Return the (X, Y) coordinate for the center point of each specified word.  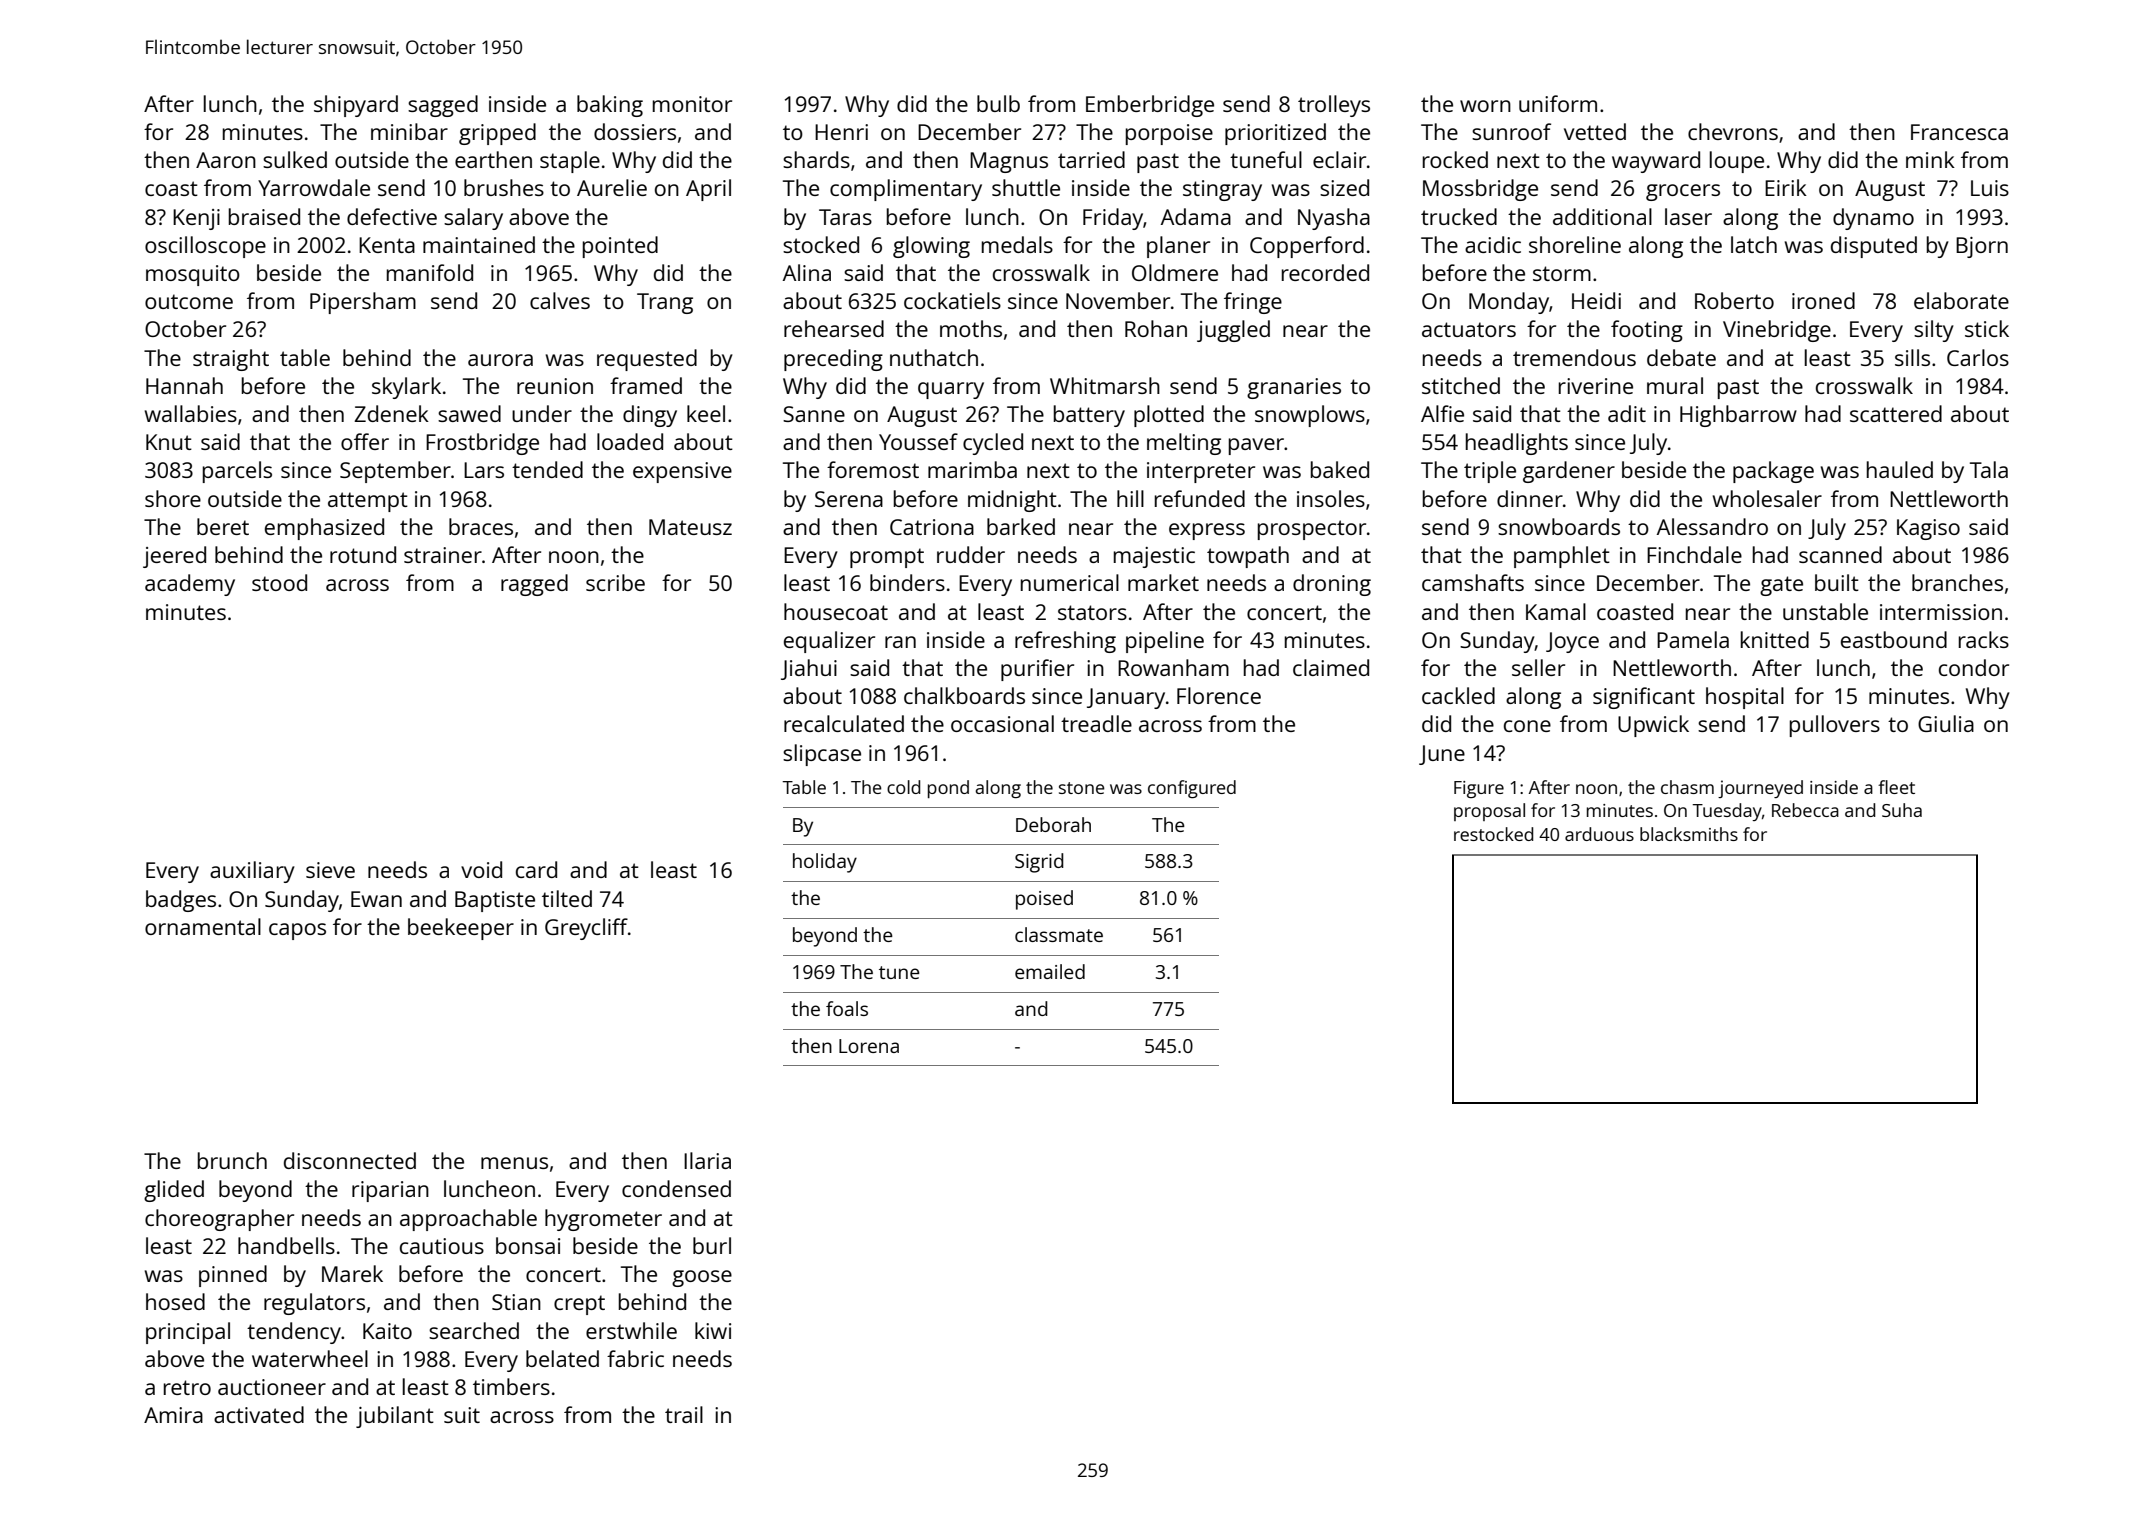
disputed (1874, 247)
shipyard (356, 106)
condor (1974, 667)
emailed (1050, 971)
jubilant (395, 1417)
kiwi (713, 1330)
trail (684, 1414)
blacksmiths (1689, 834)
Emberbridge (1150, 106)
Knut (169, 442)
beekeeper (461, 929)
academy (190, 585)
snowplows (1310, 416)
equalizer (829, 642)
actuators (1469, 329)
